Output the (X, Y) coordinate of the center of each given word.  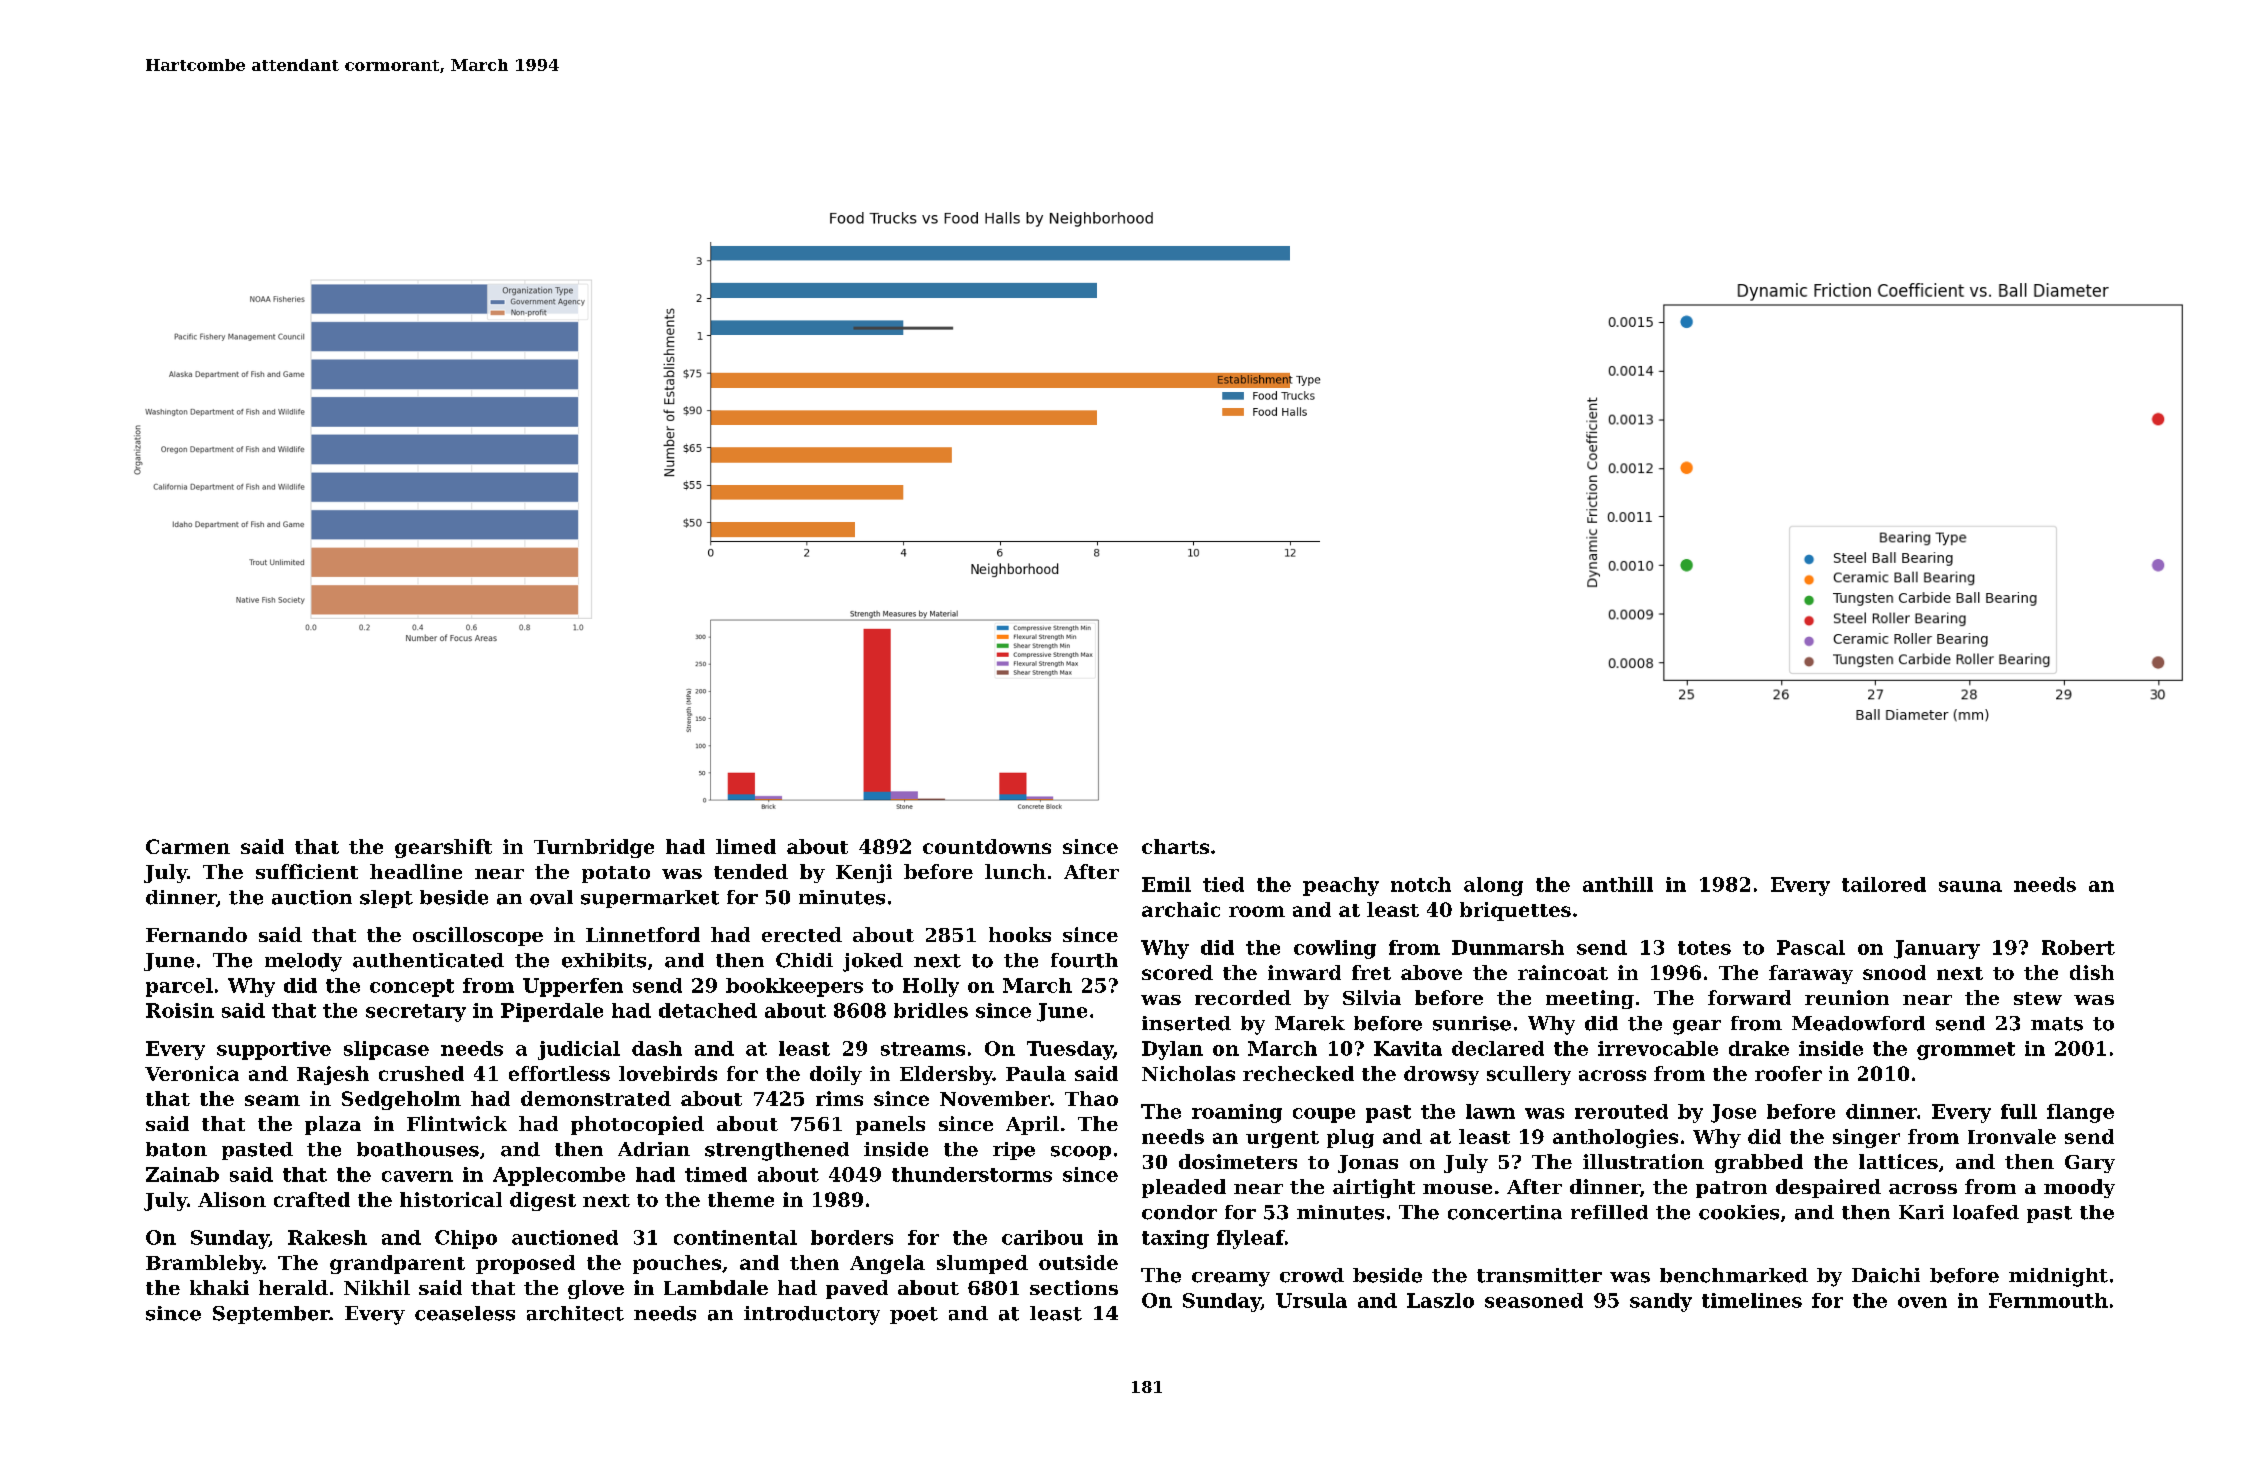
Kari (1921, 1212)
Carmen (188, 846)
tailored (1884, 884)
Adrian (654, 1149)
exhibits (604, 960)
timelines (1752, 1300)
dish (2092, 972)
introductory (812, 1315)
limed (746, 846)
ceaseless (465, 1313)
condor (1179, 1212)
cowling (1335, 949)
